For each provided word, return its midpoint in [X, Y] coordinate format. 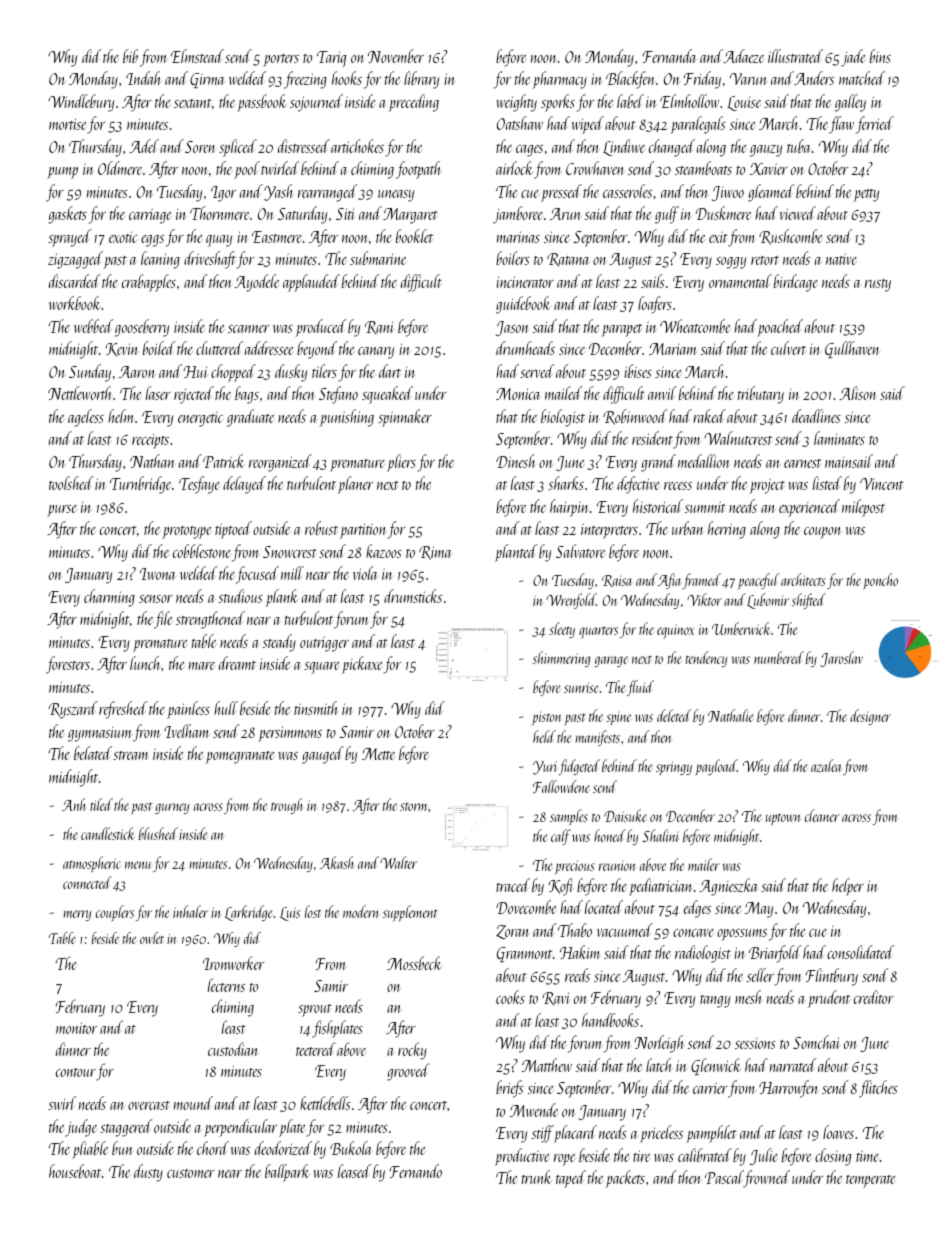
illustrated [795, 56]
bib [130, 56]
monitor [76, 1028]
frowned [767, 1179]
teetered [315, 1049]
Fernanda [670, 56]
